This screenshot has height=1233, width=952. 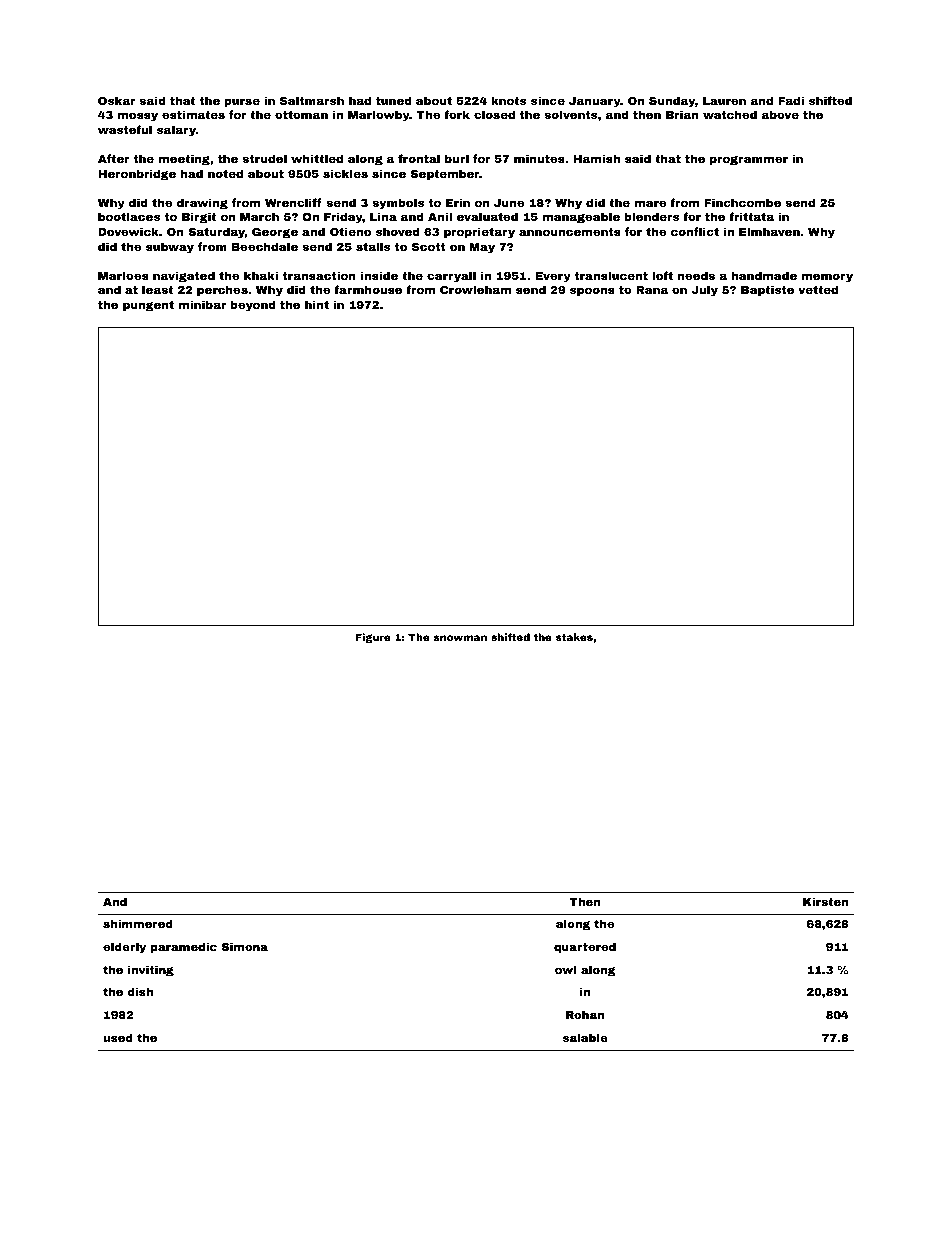 I want to click on Baptiste, so click(x=767, y=291).
